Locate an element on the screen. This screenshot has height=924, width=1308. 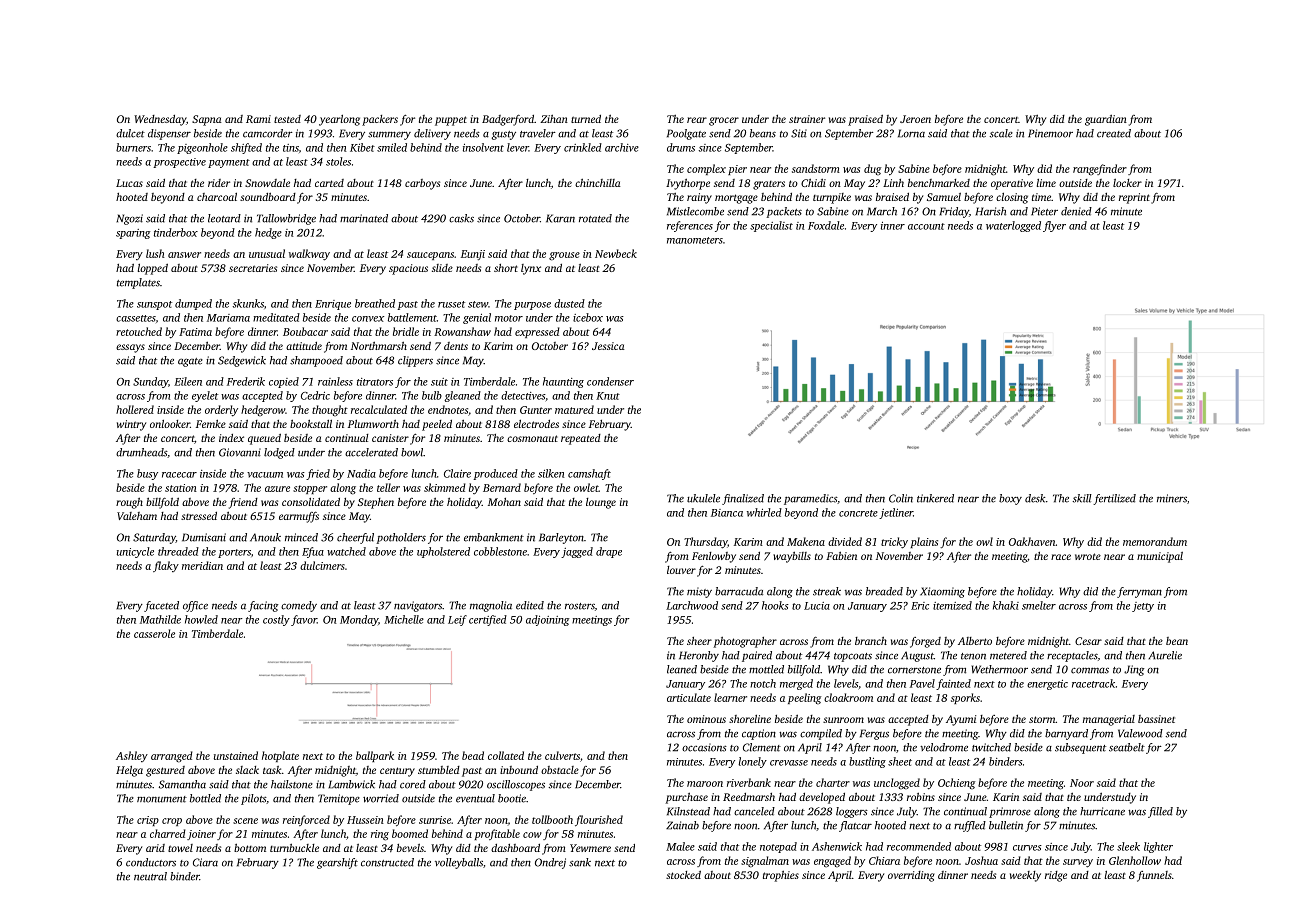
receptacles is located at coordinates (1072, 656).
